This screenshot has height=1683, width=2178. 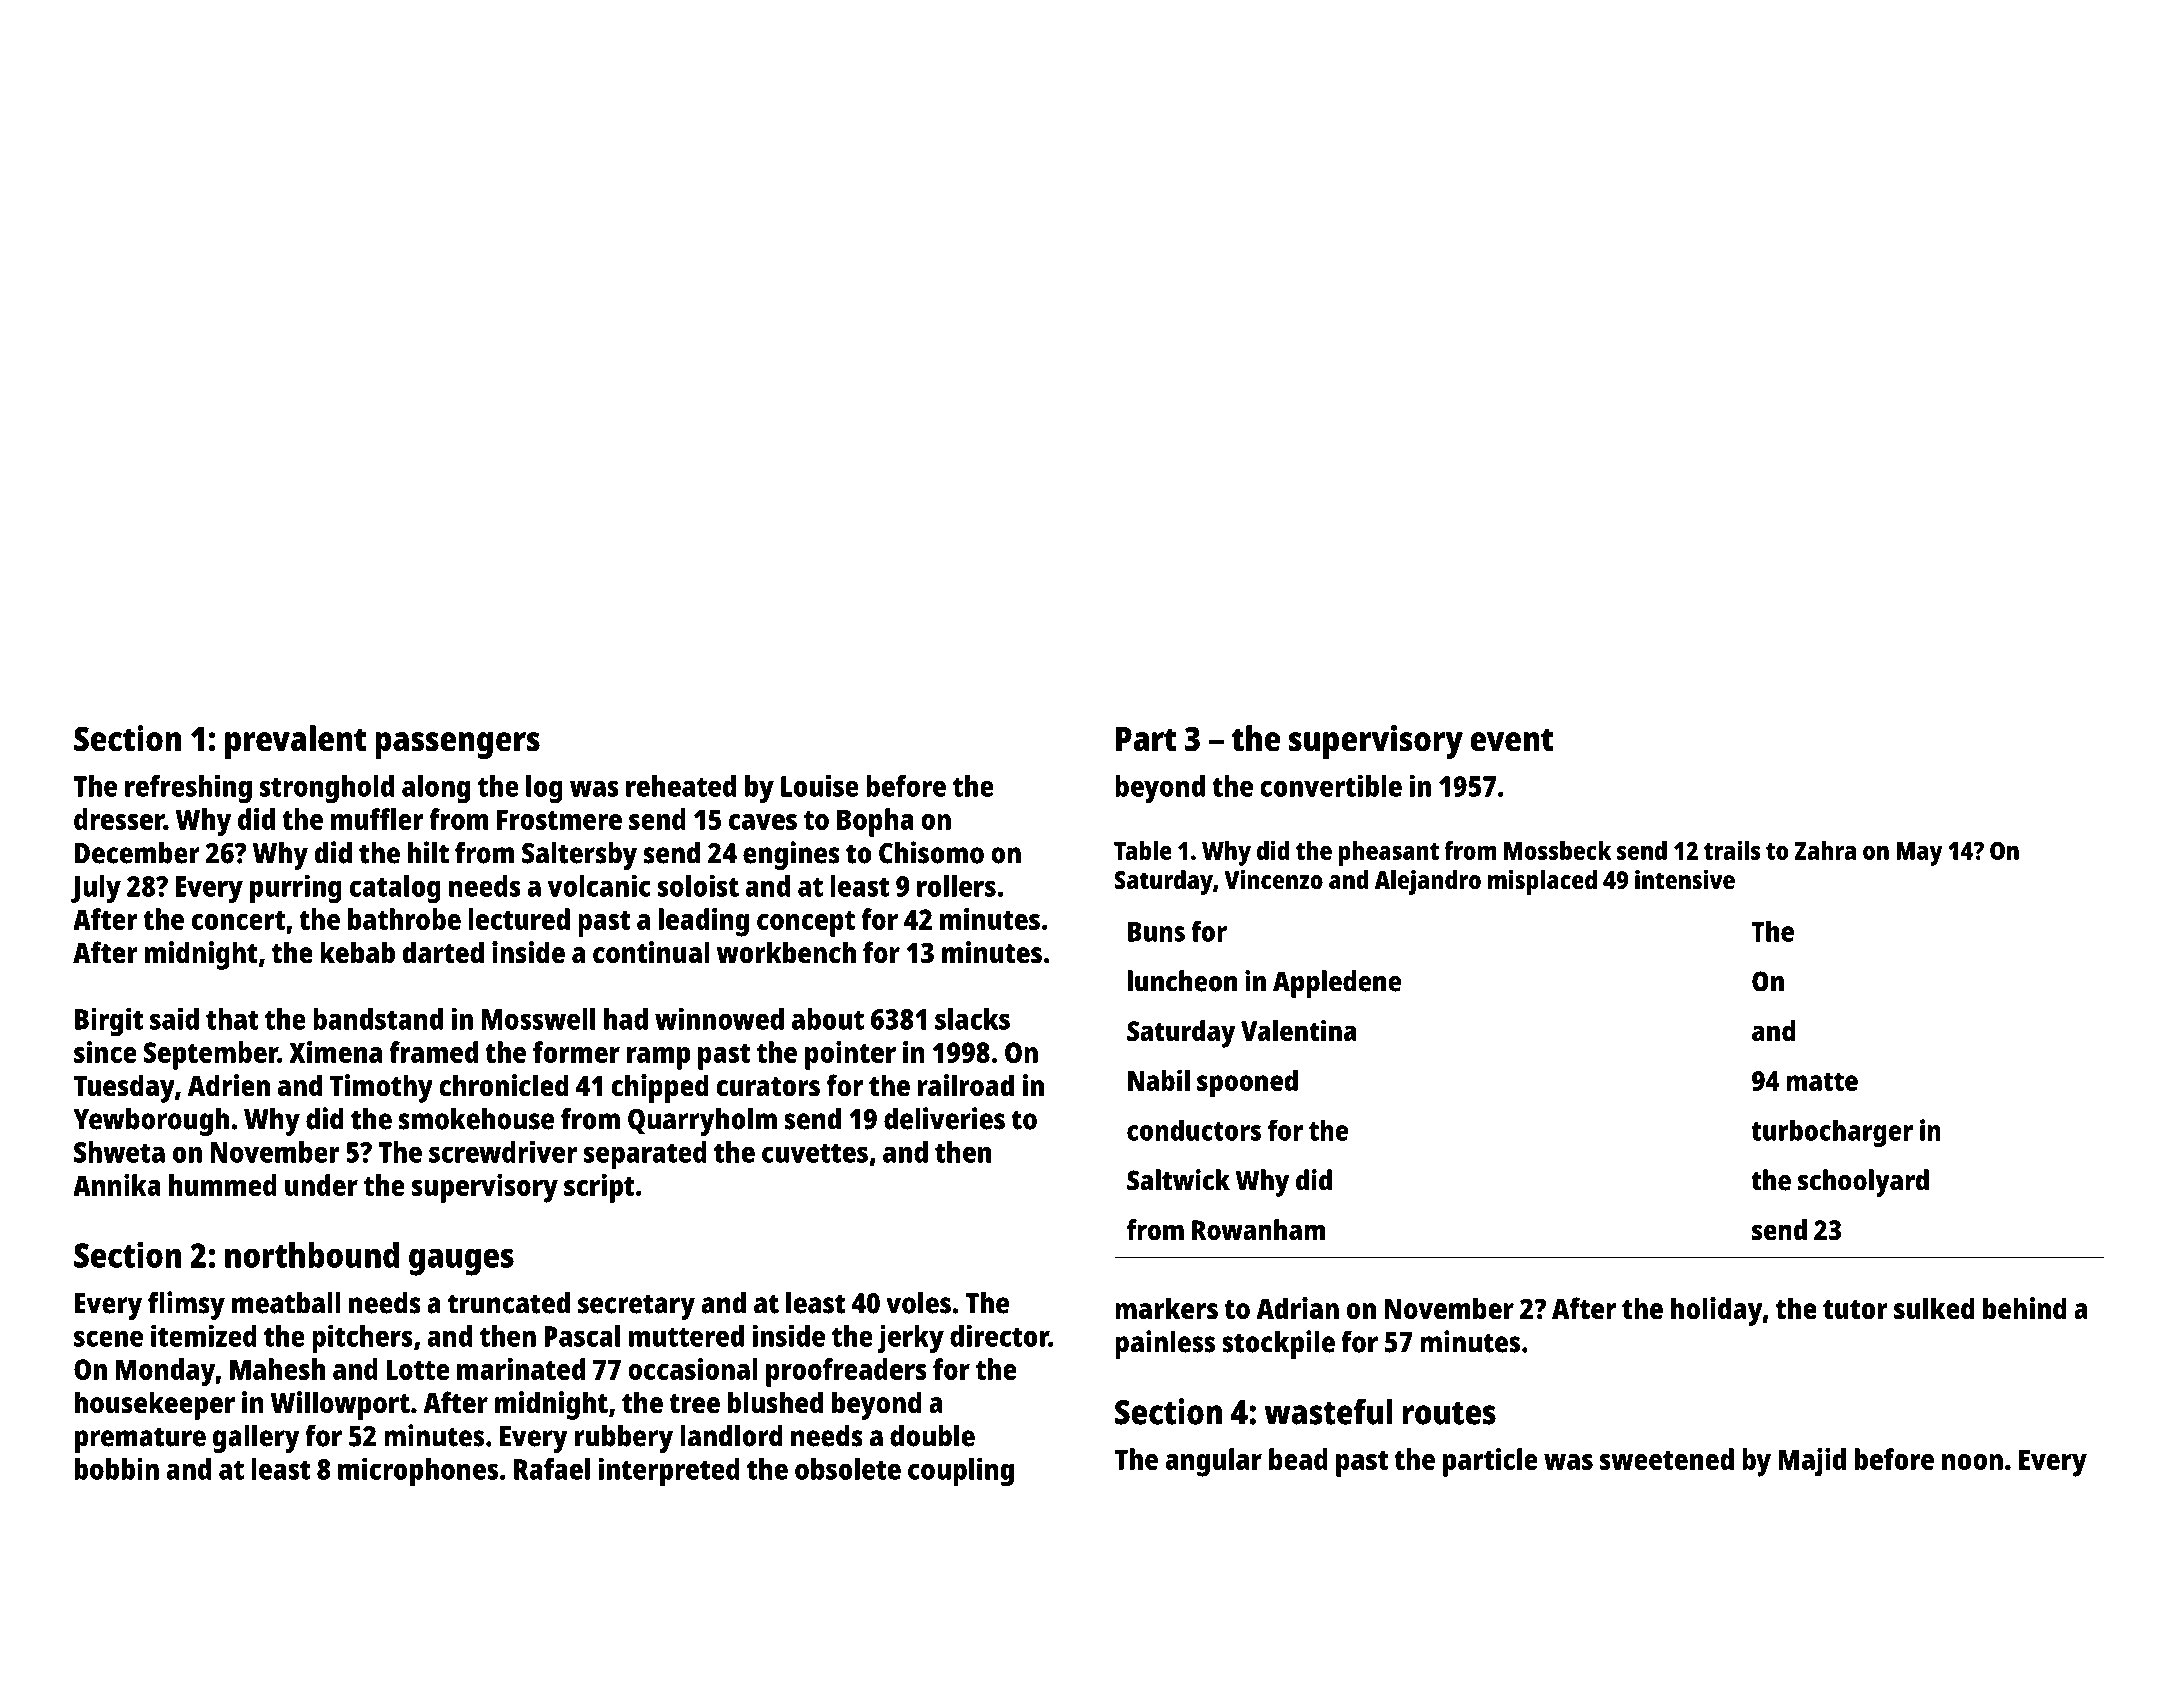 What do you see at coordinates (1156, 932) in the screenshot?
I see `Buns` at bounding box center [1156, 932].
